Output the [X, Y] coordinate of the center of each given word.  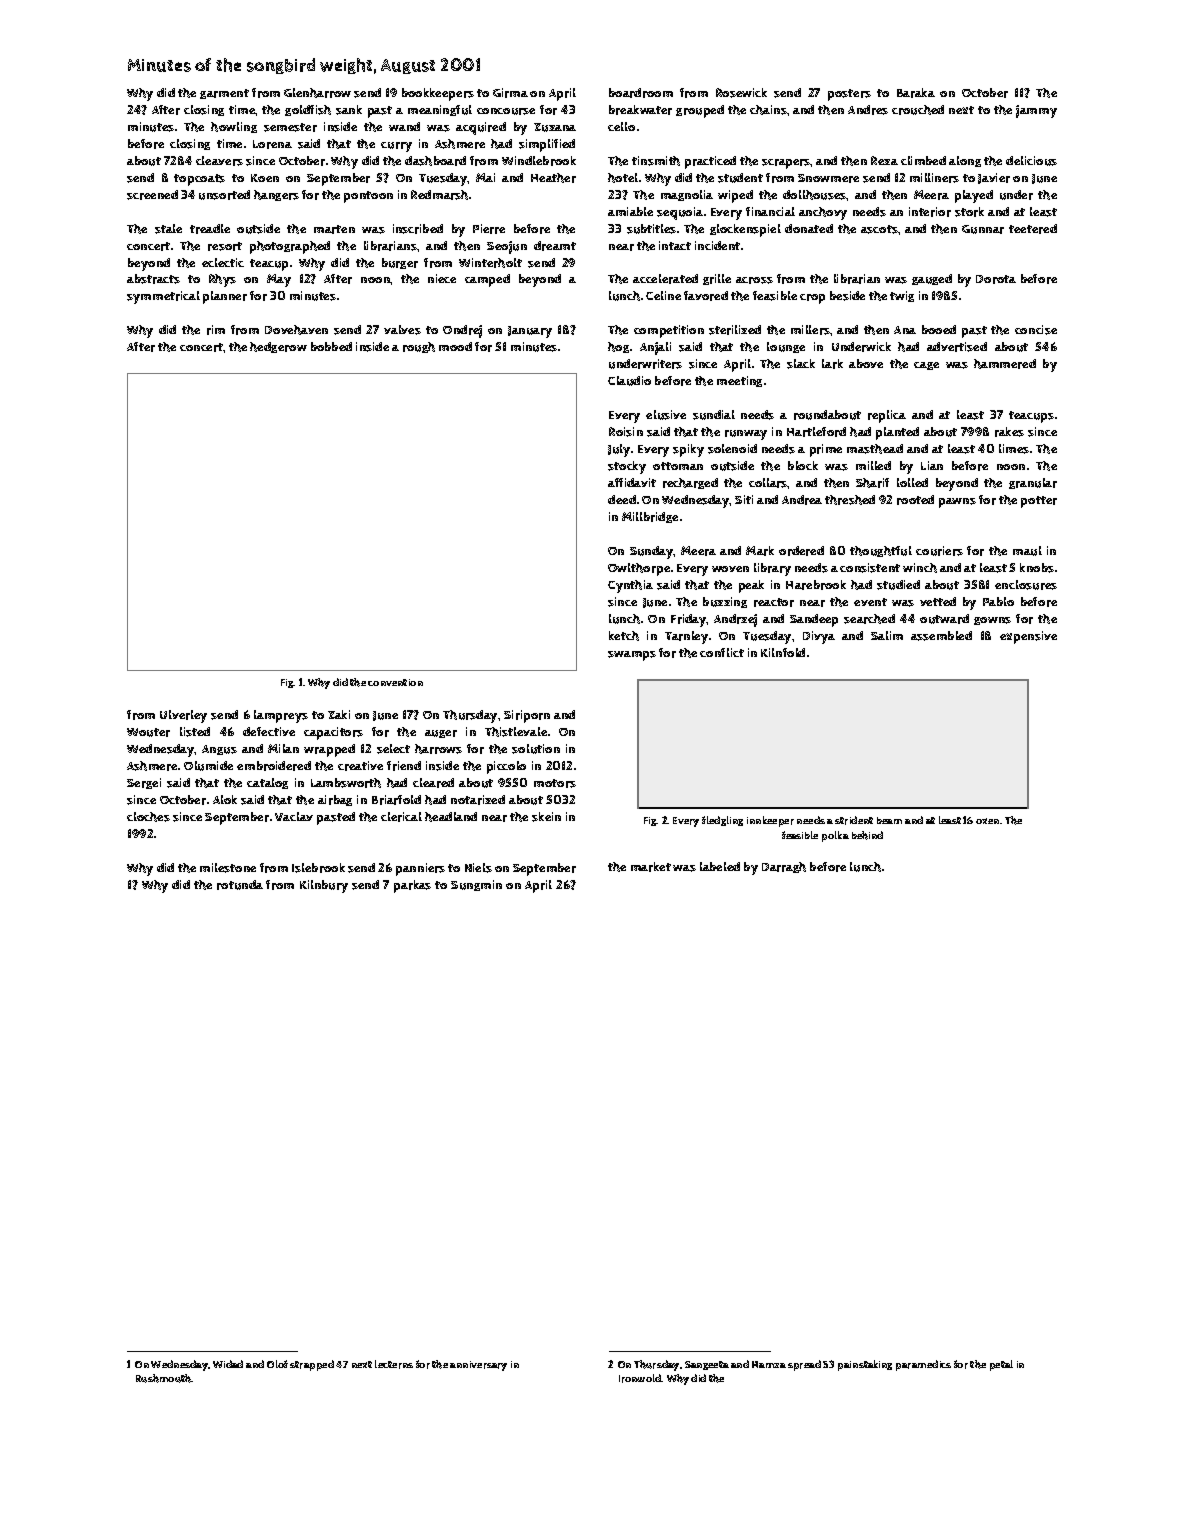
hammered [1005, 364]
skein [546, 817]
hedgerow [278, 347]
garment [224, 94]
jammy [1036, 111]
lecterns [394, 1364]
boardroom [641, 93]
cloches [148, 817]
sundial [714, 415]
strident [854, 820]
